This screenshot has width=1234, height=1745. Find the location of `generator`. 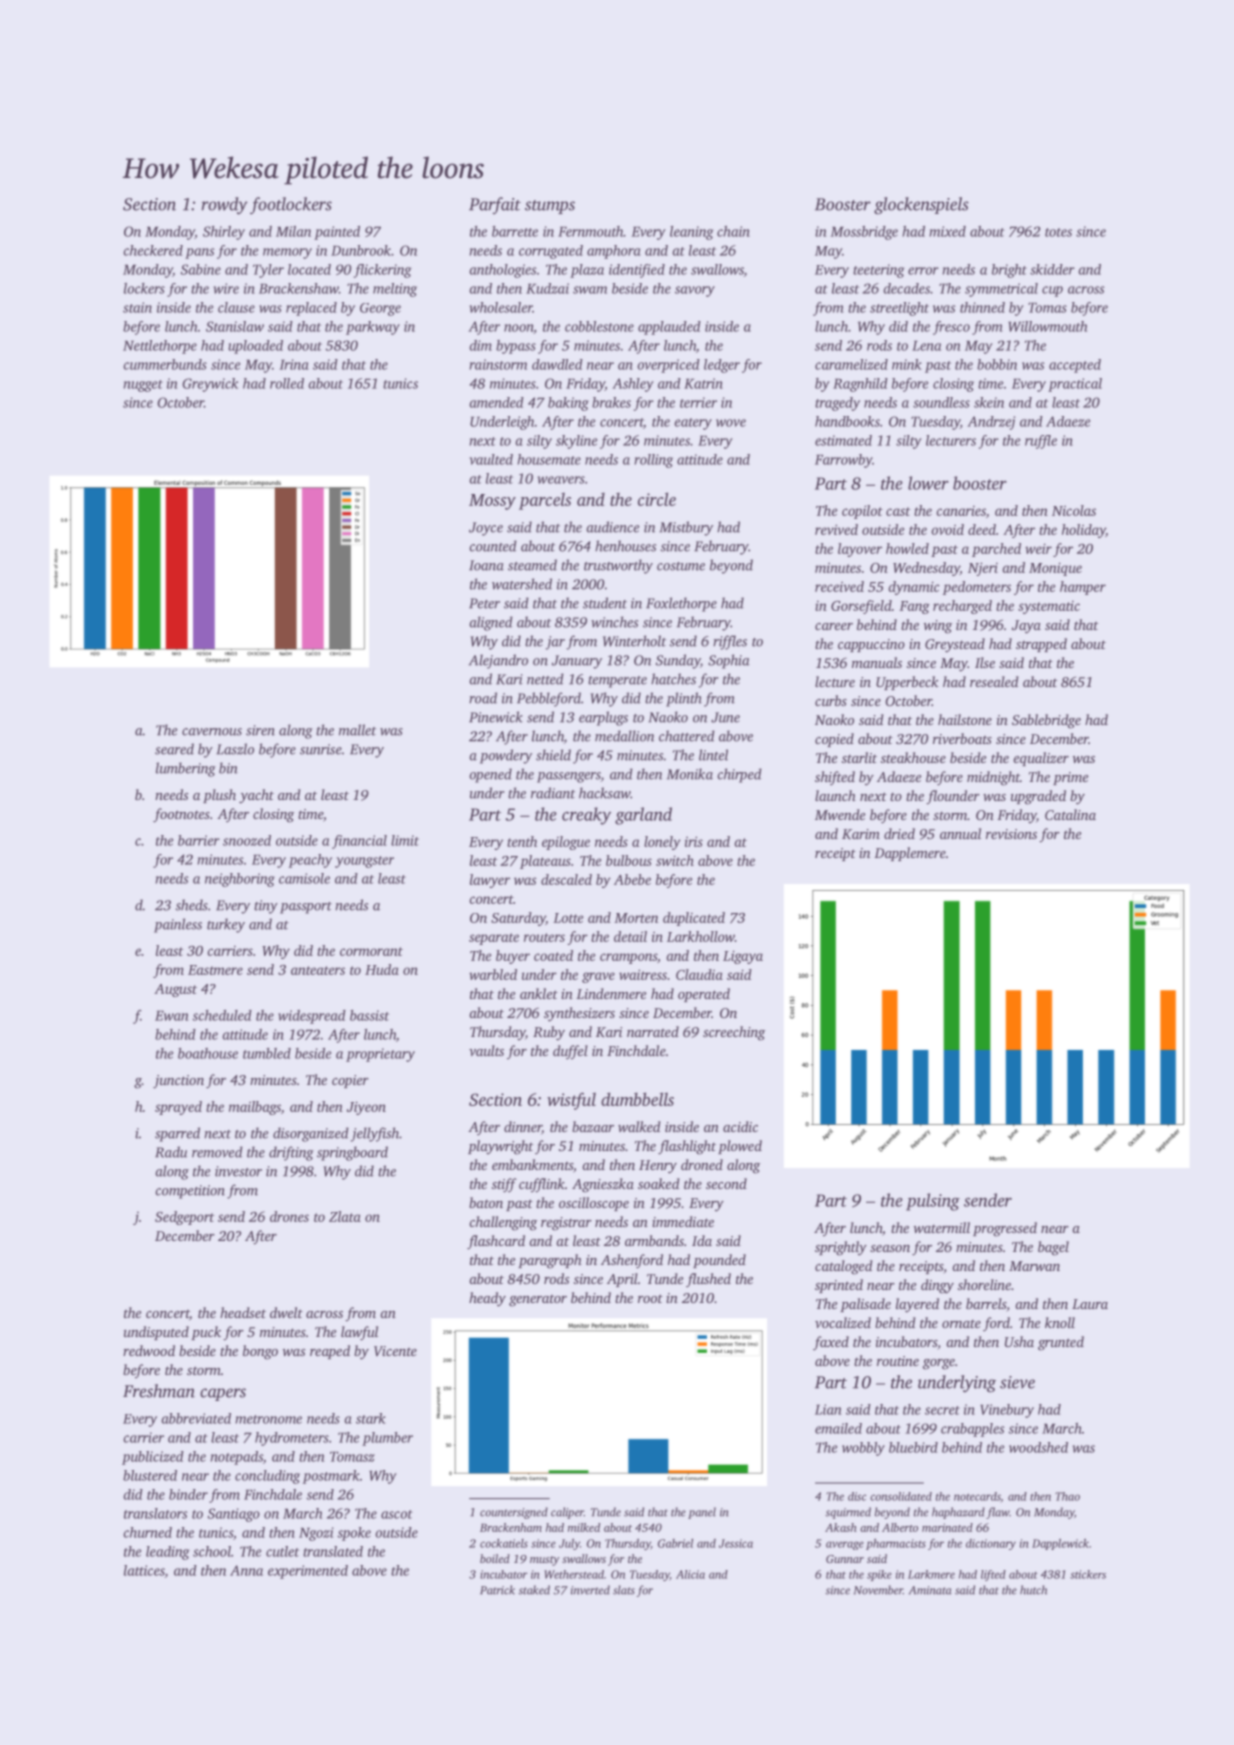

generator is located at coordinates (538, 1301).
